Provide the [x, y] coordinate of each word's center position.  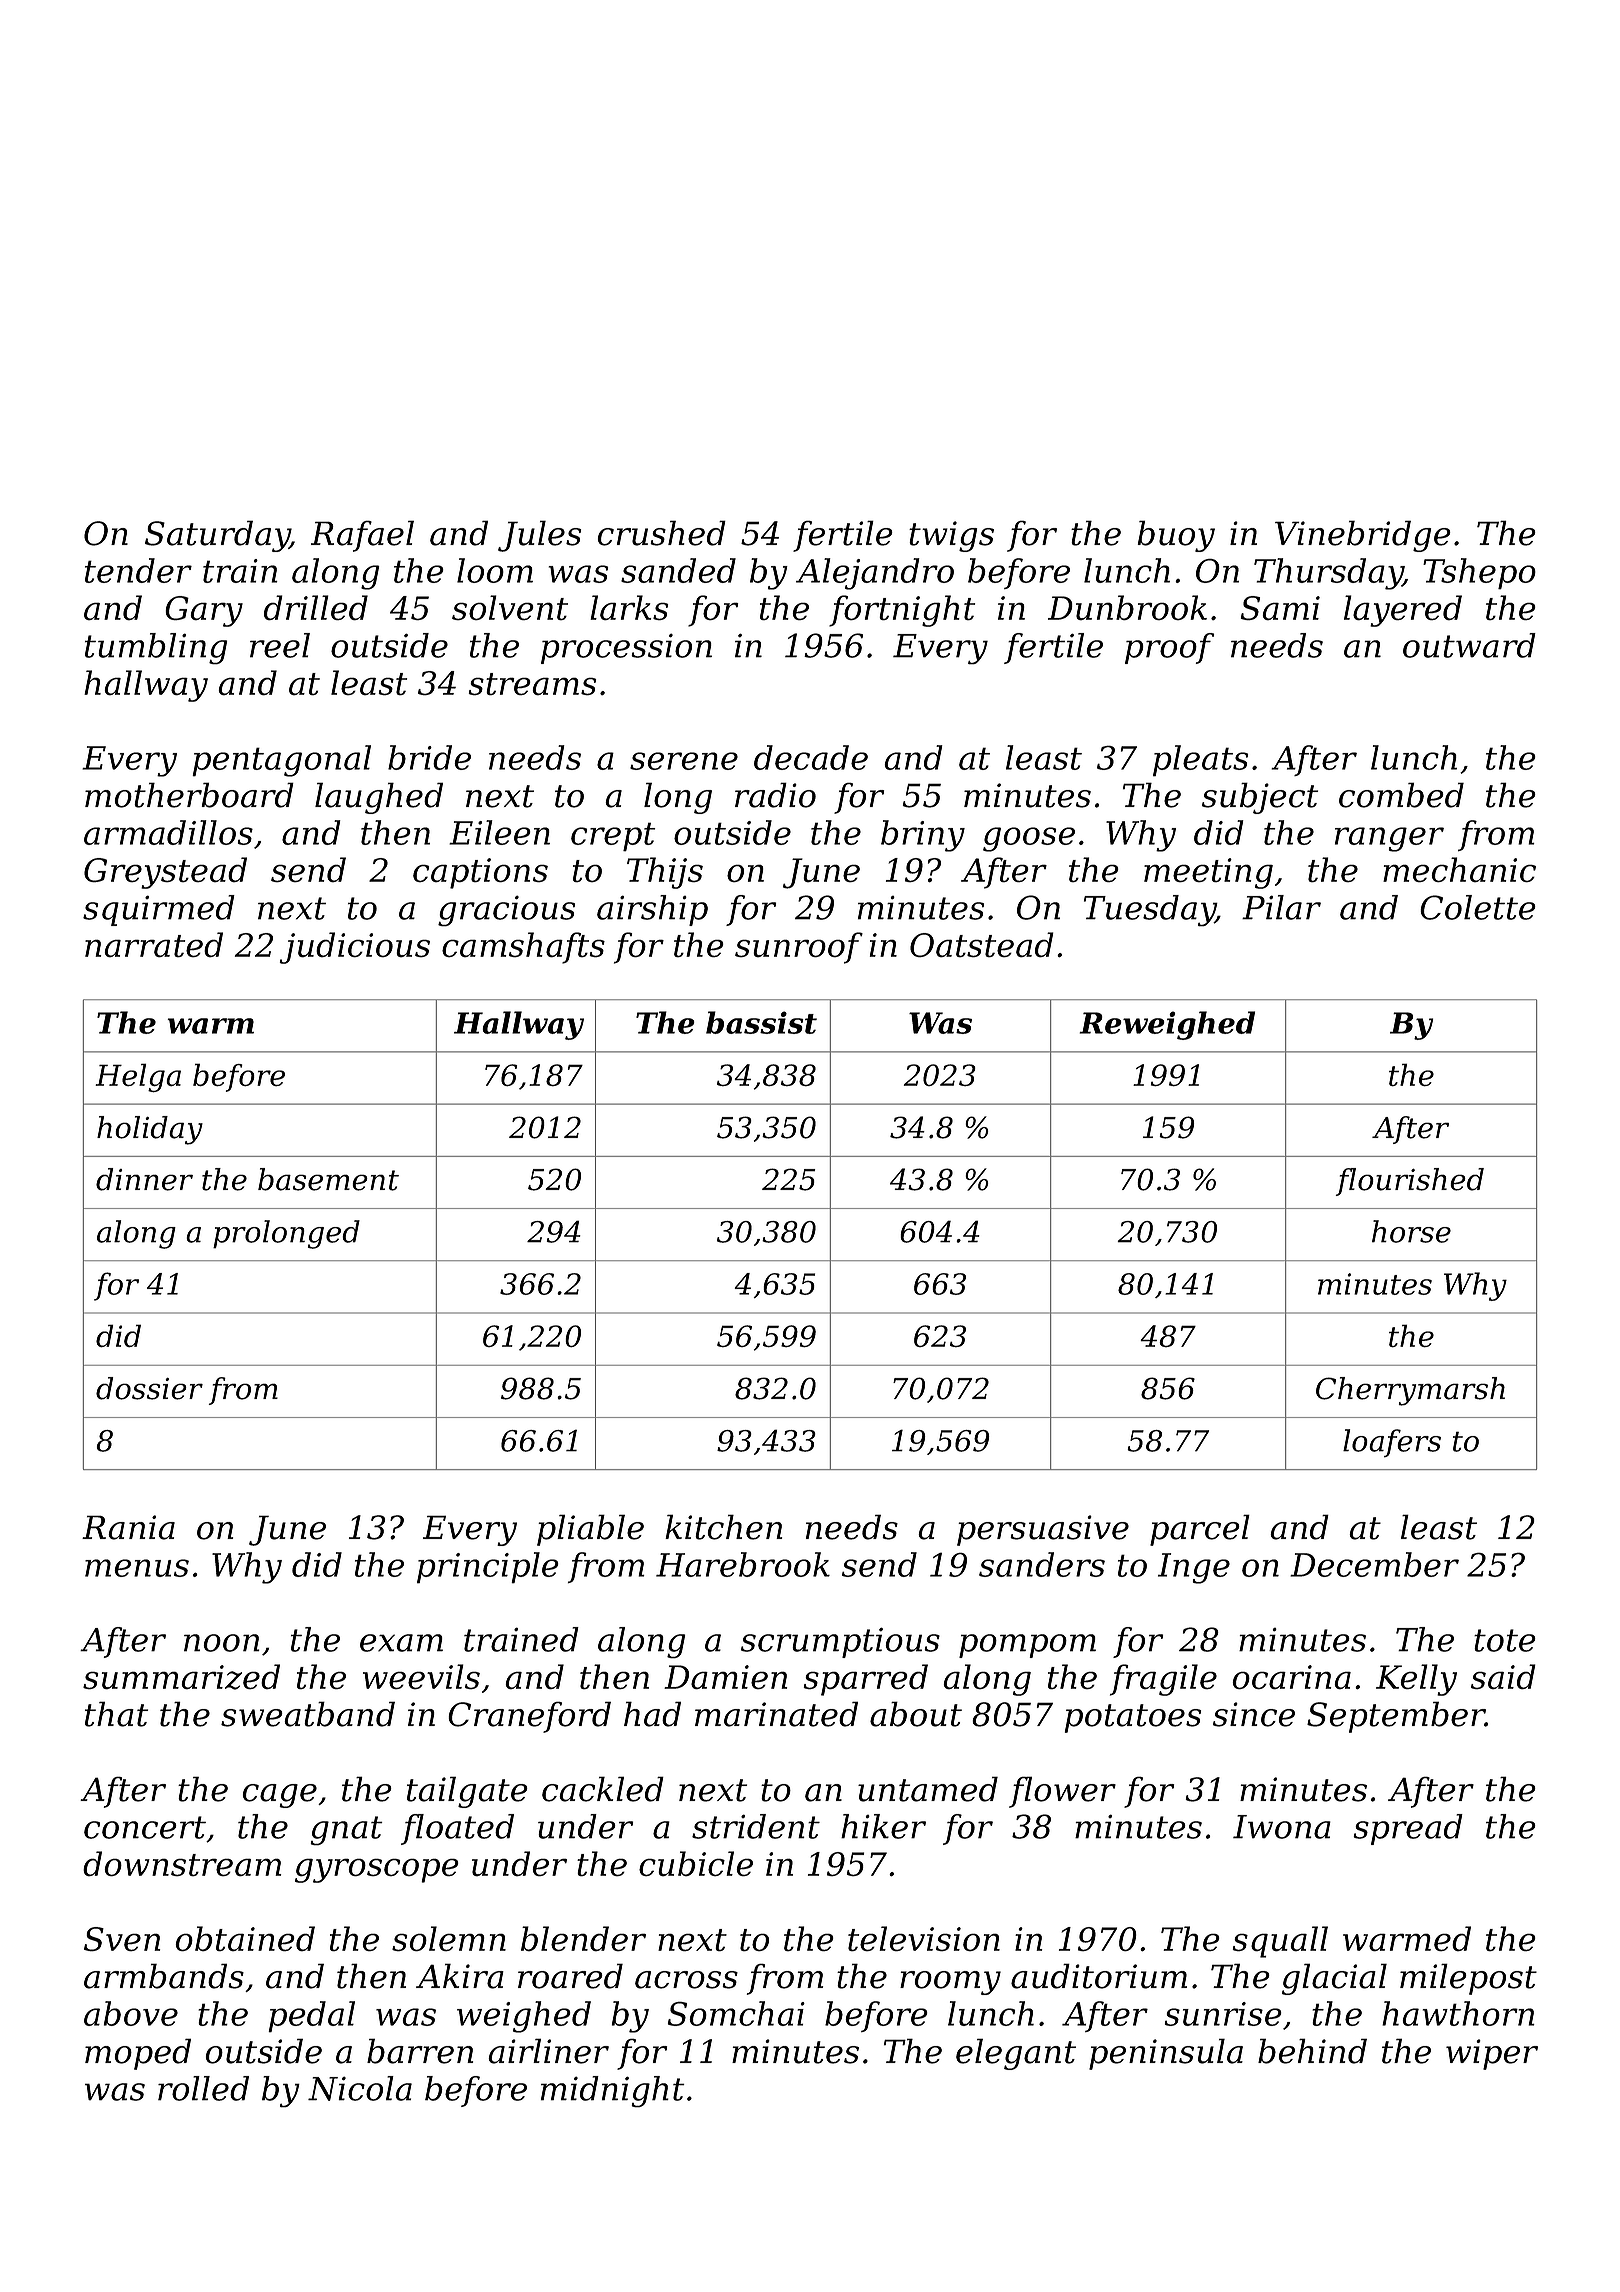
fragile [1163, 1680]
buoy [1176, 536]
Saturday [217, 536]
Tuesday [1150, 911]
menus [137, 1568]
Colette [1478, 907]
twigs [951, 536]
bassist [761, 1022]
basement [328, 1179]
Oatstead [982, 944]
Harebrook [743, 1564]
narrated [154, 944]
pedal [311, 2017]
